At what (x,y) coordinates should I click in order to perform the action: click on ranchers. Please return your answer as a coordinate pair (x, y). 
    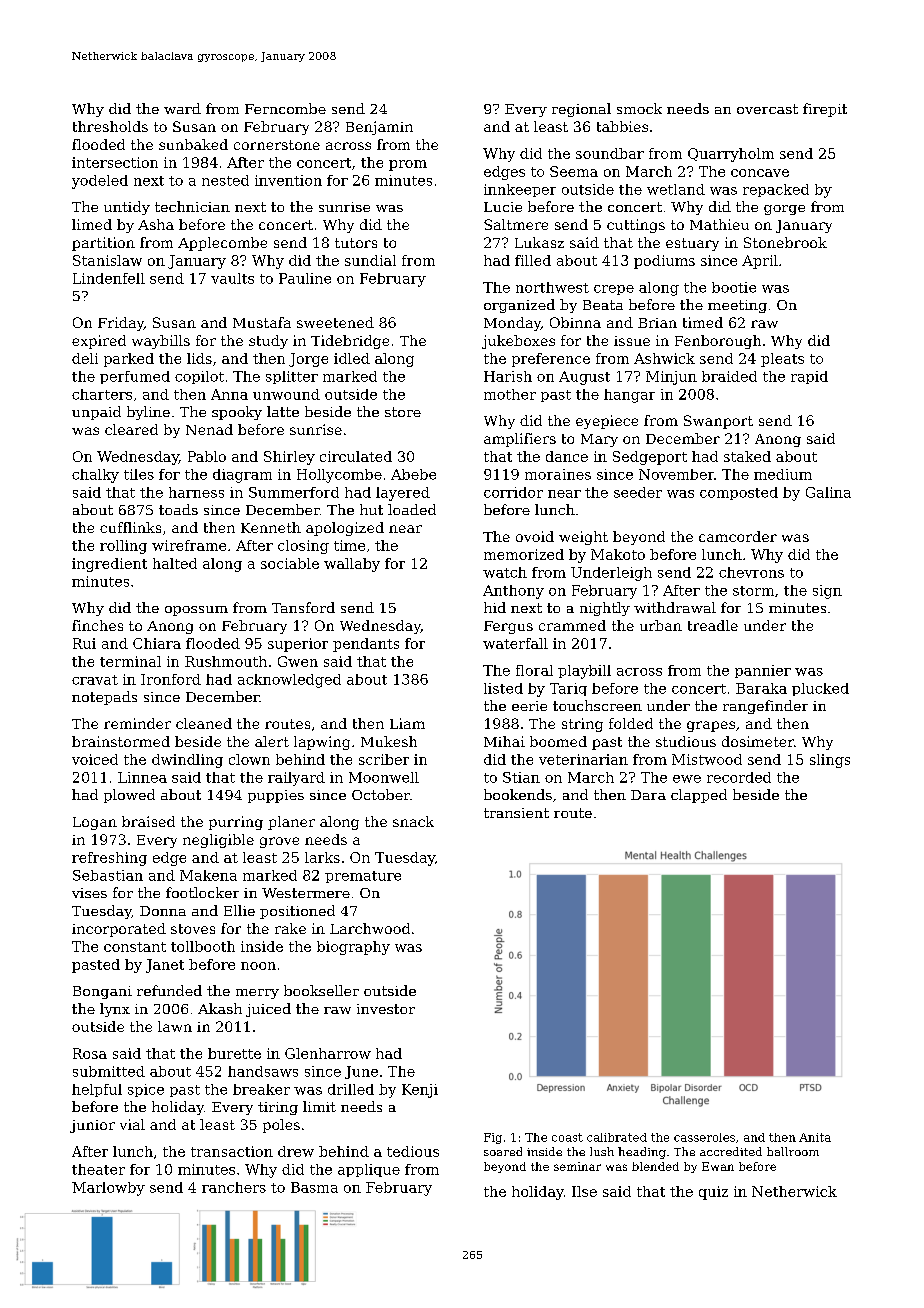
    Looking at the image, I should click on (234, 1187).
